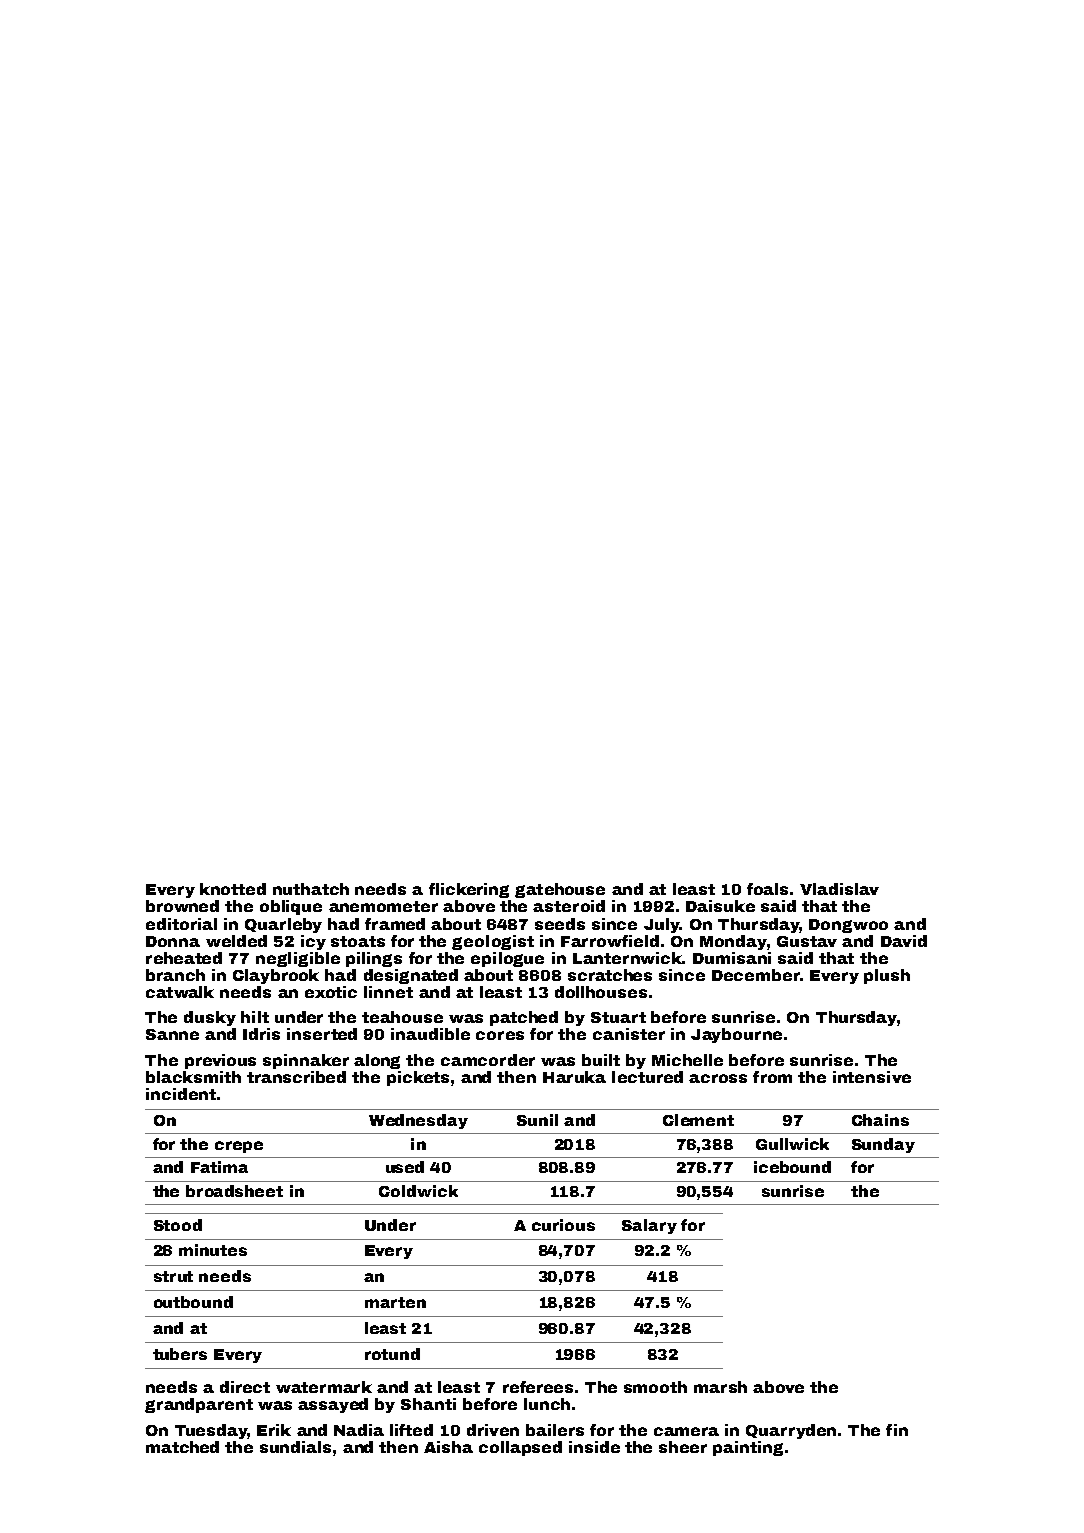 Image resolution: width=1084 pixels, height=1533 pixels. Describe the element at coordinates (234, 1191) in the page. I see `broadsheet` at that location.
